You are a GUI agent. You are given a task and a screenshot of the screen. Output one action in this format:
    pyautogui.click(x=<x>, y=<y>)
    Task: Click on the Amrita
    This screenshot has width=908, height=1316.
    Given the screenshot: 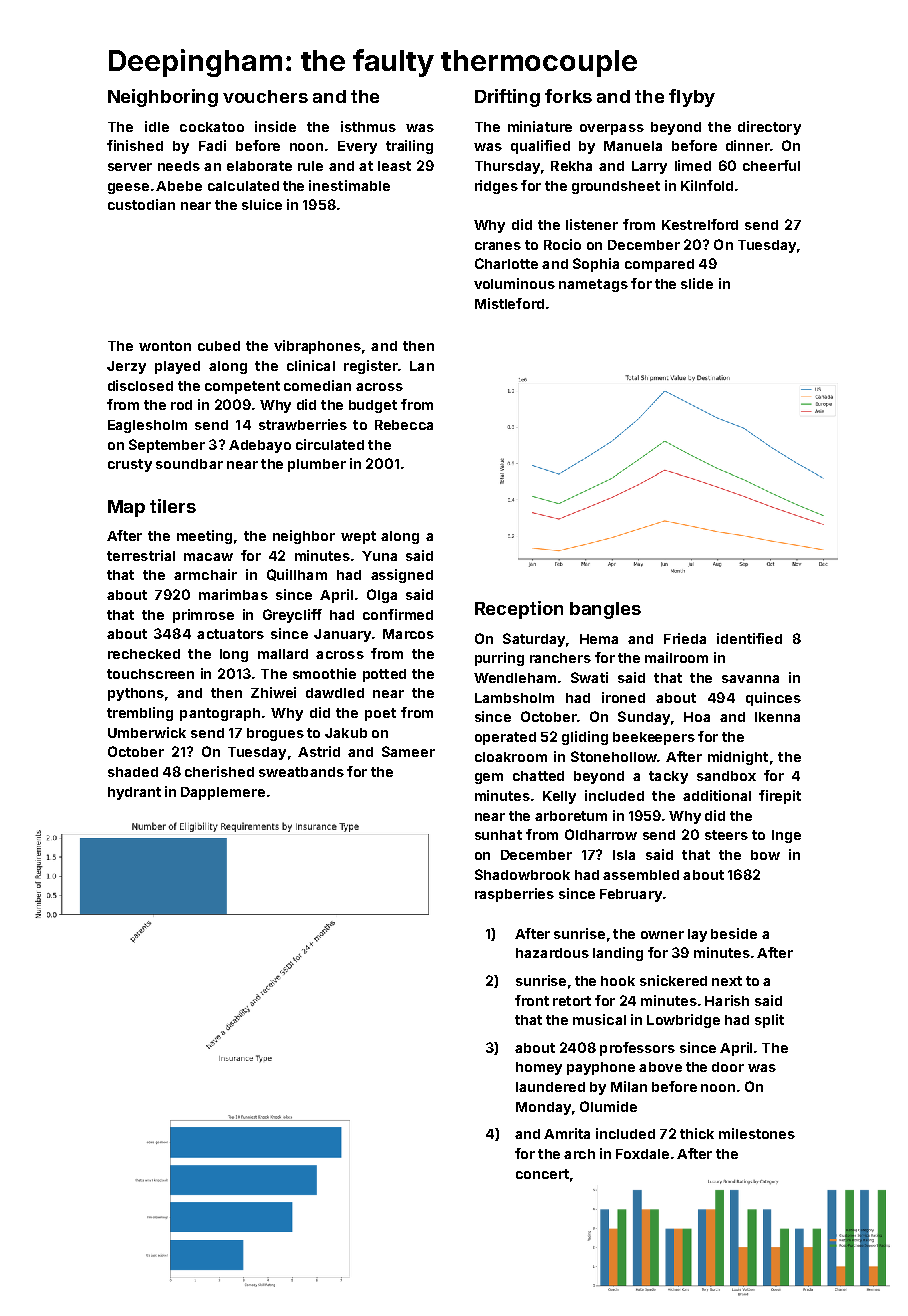 What is the action you would take?
    pyautogui.click(x=567, y=1133)
